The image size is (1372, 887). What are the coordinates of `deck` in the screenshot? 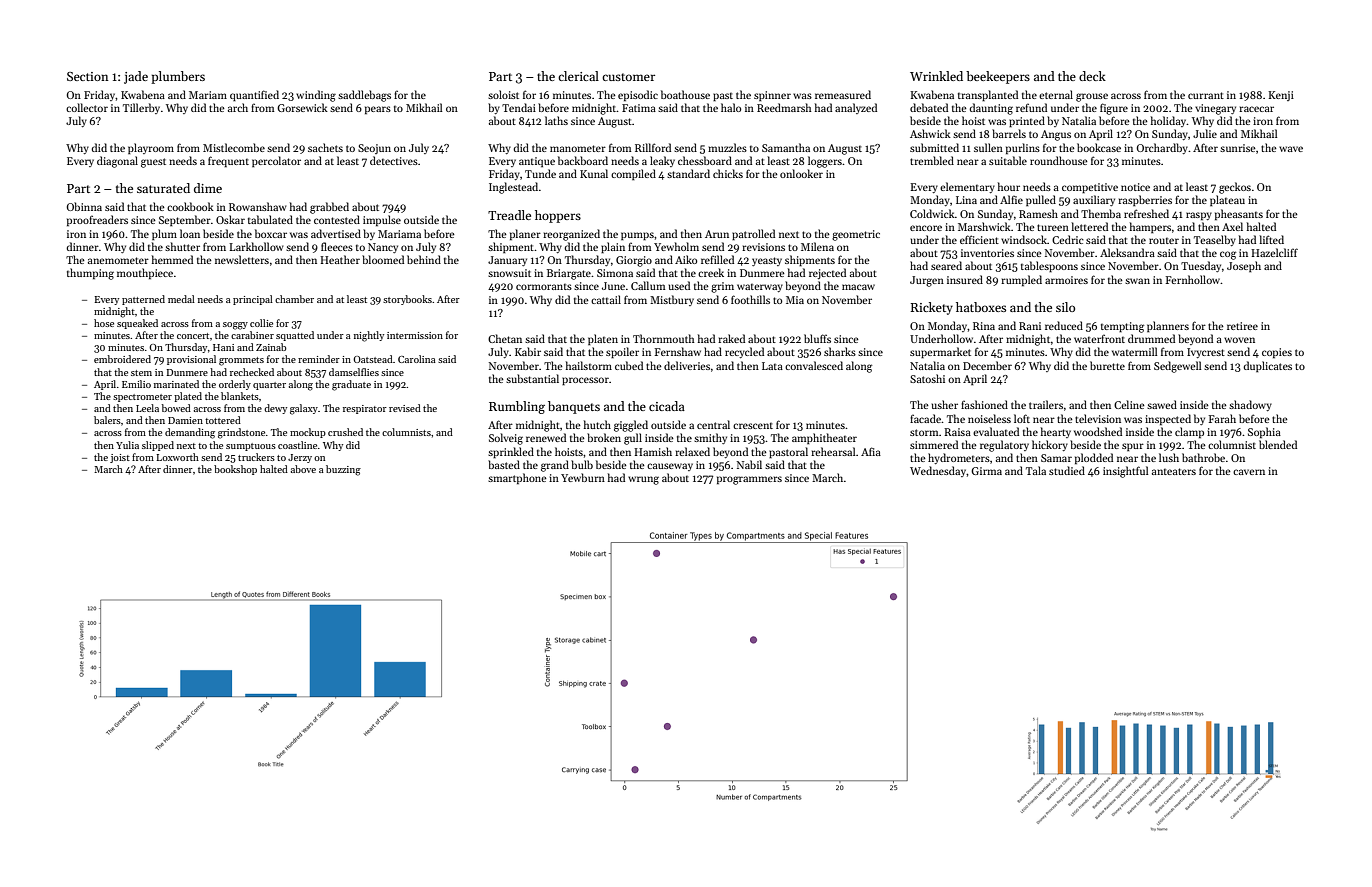 It's located at (1092, 76).
